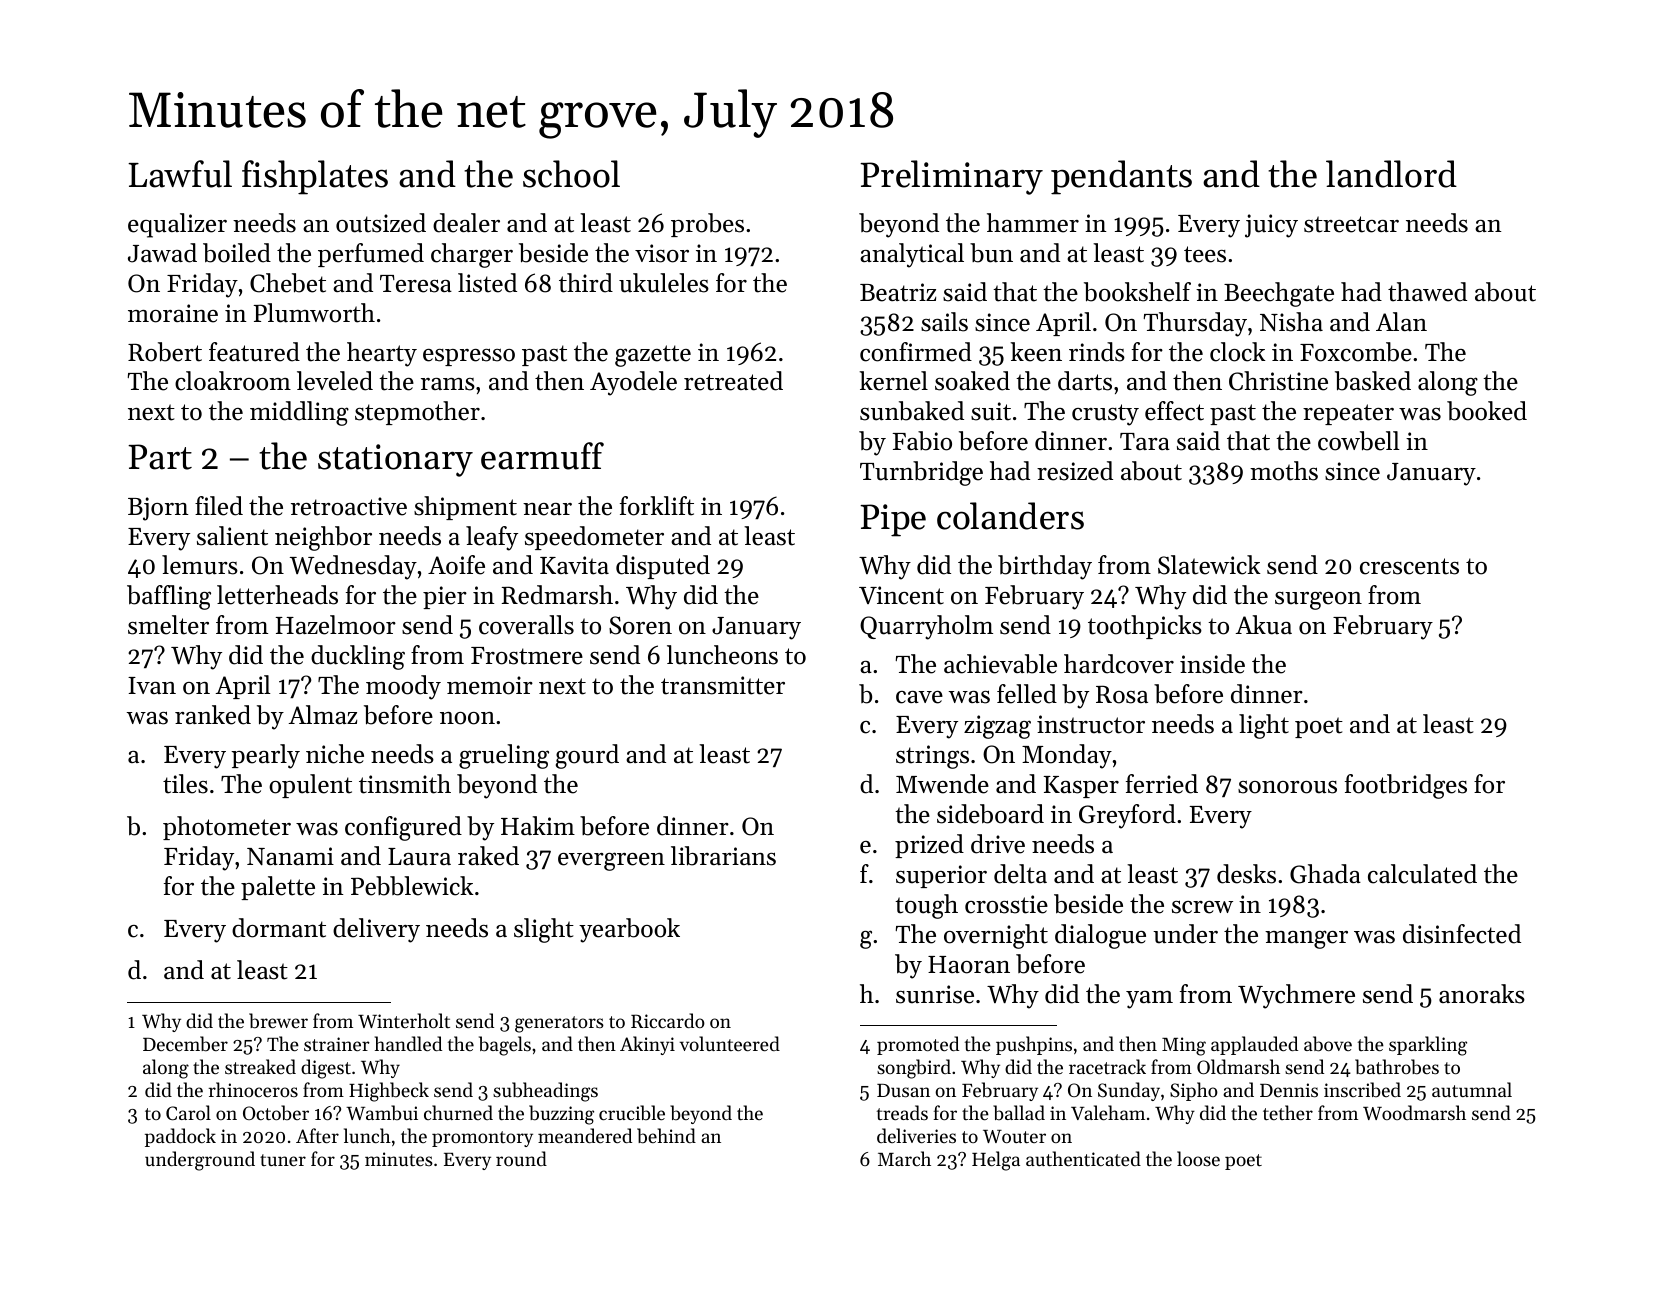  What do you see at coordinates (904, 1158) in the document?
I see `March` at bounding box center [904, 1158].
